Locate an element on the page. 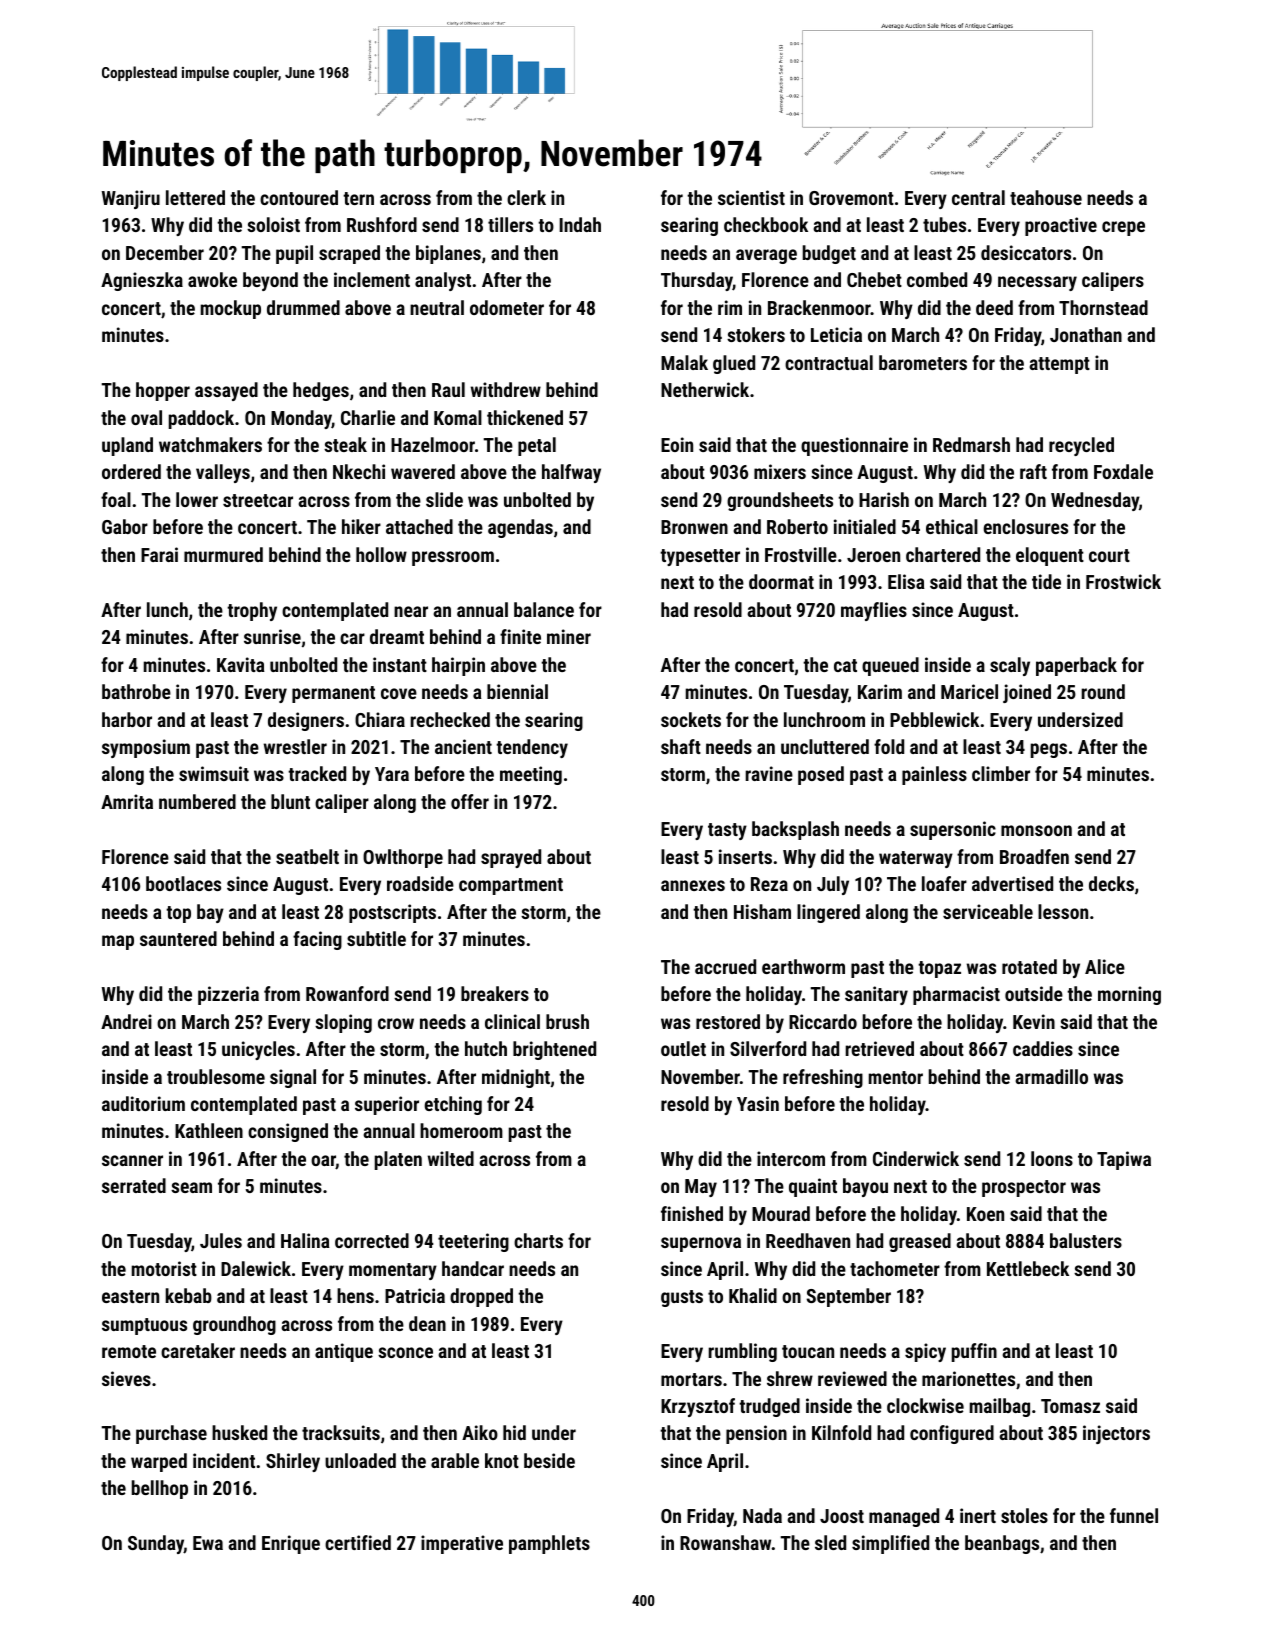 This document has width=1264, height=1635. teahouse is located at coordinates (1046, 197).
